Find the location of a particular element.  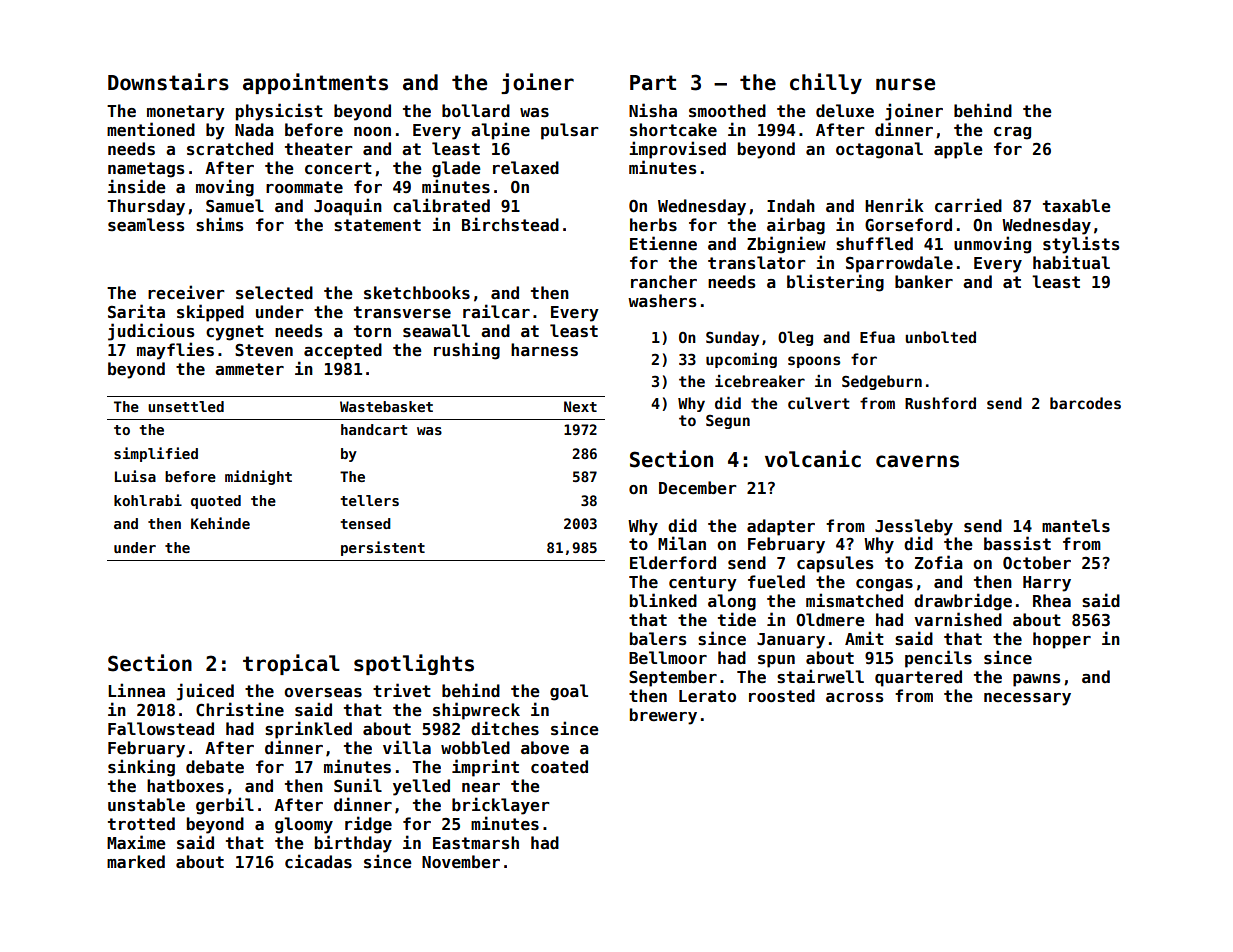

tropical is located at coordinates (291, 664).
